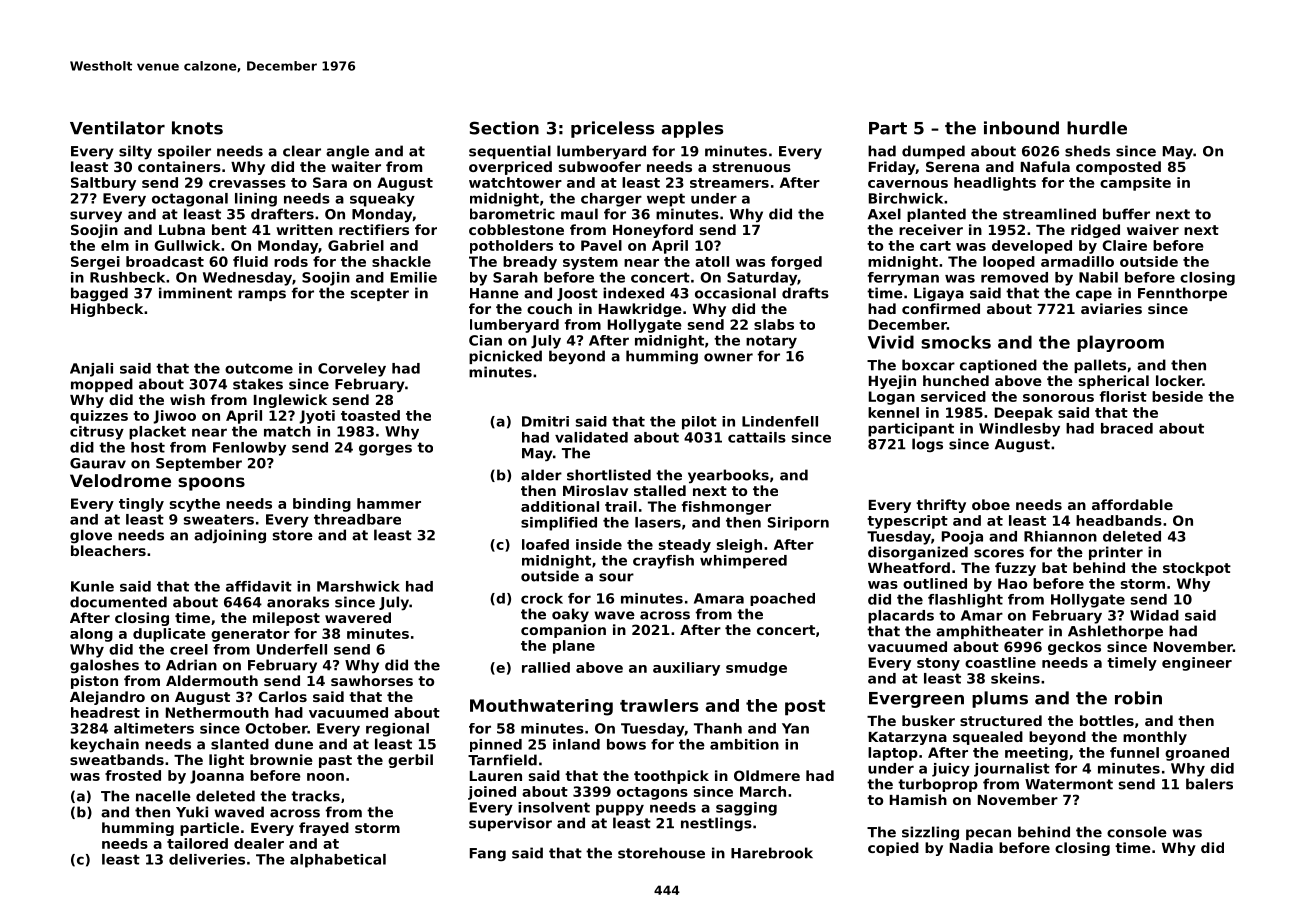  Describe the element at coordinates (1197, 569) in the screenshot. I see `stockpot` at that location.
